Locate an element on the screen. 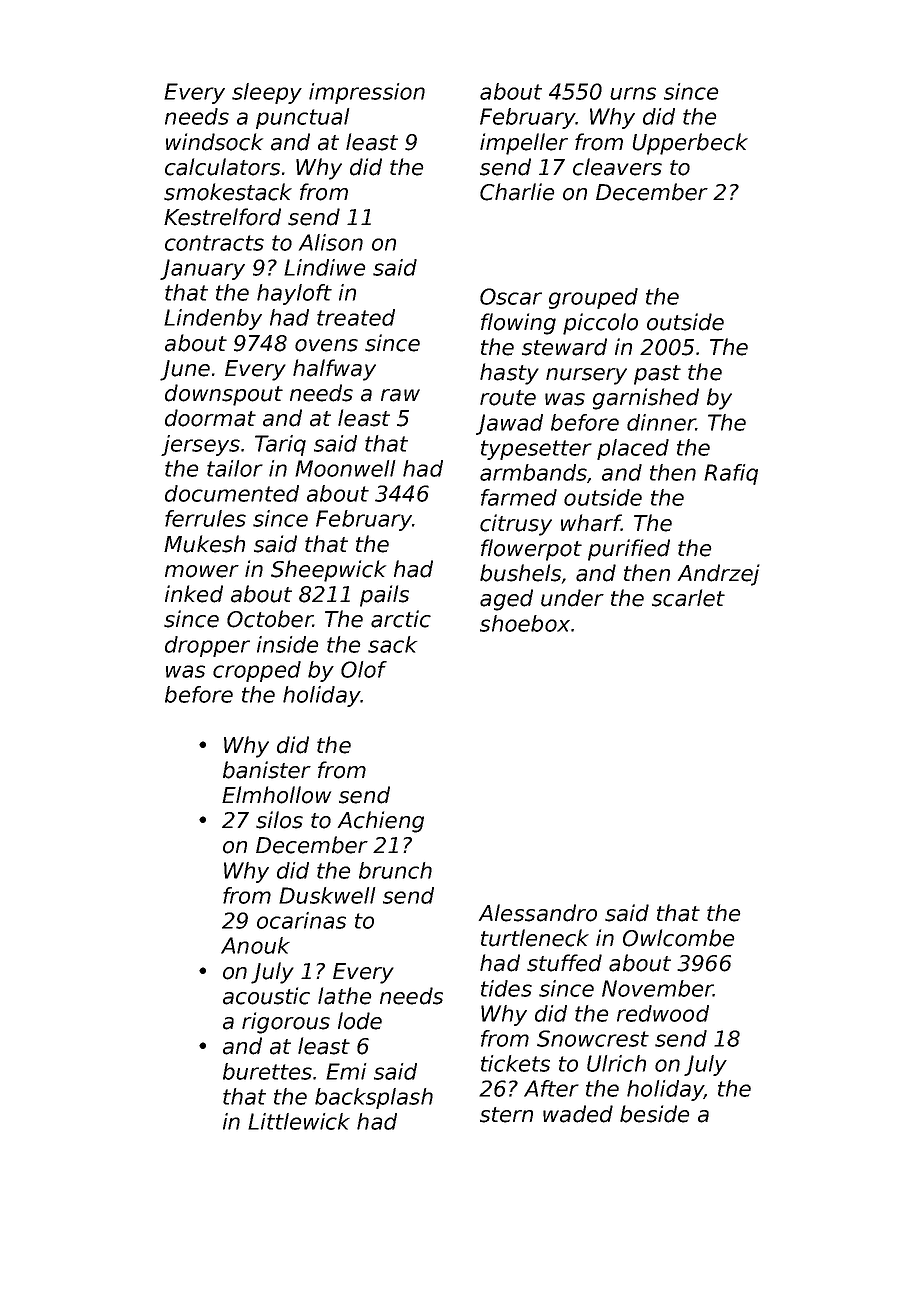 Image resolution: width=924 pixels, height=1311 pixels. contracts is located at coordinates (214, 243).
